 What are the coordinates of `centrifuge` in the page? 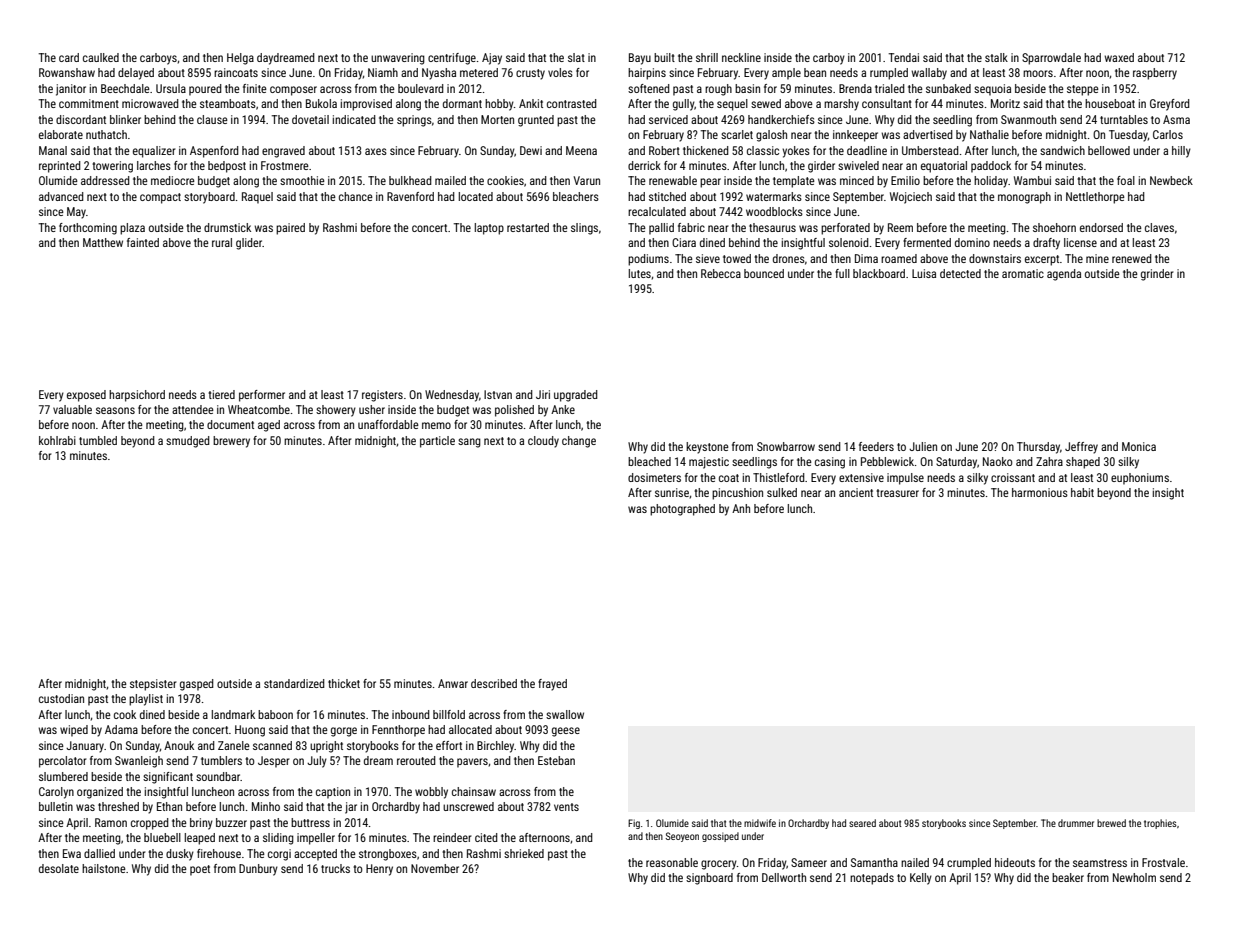 It's located at (452, 59).
